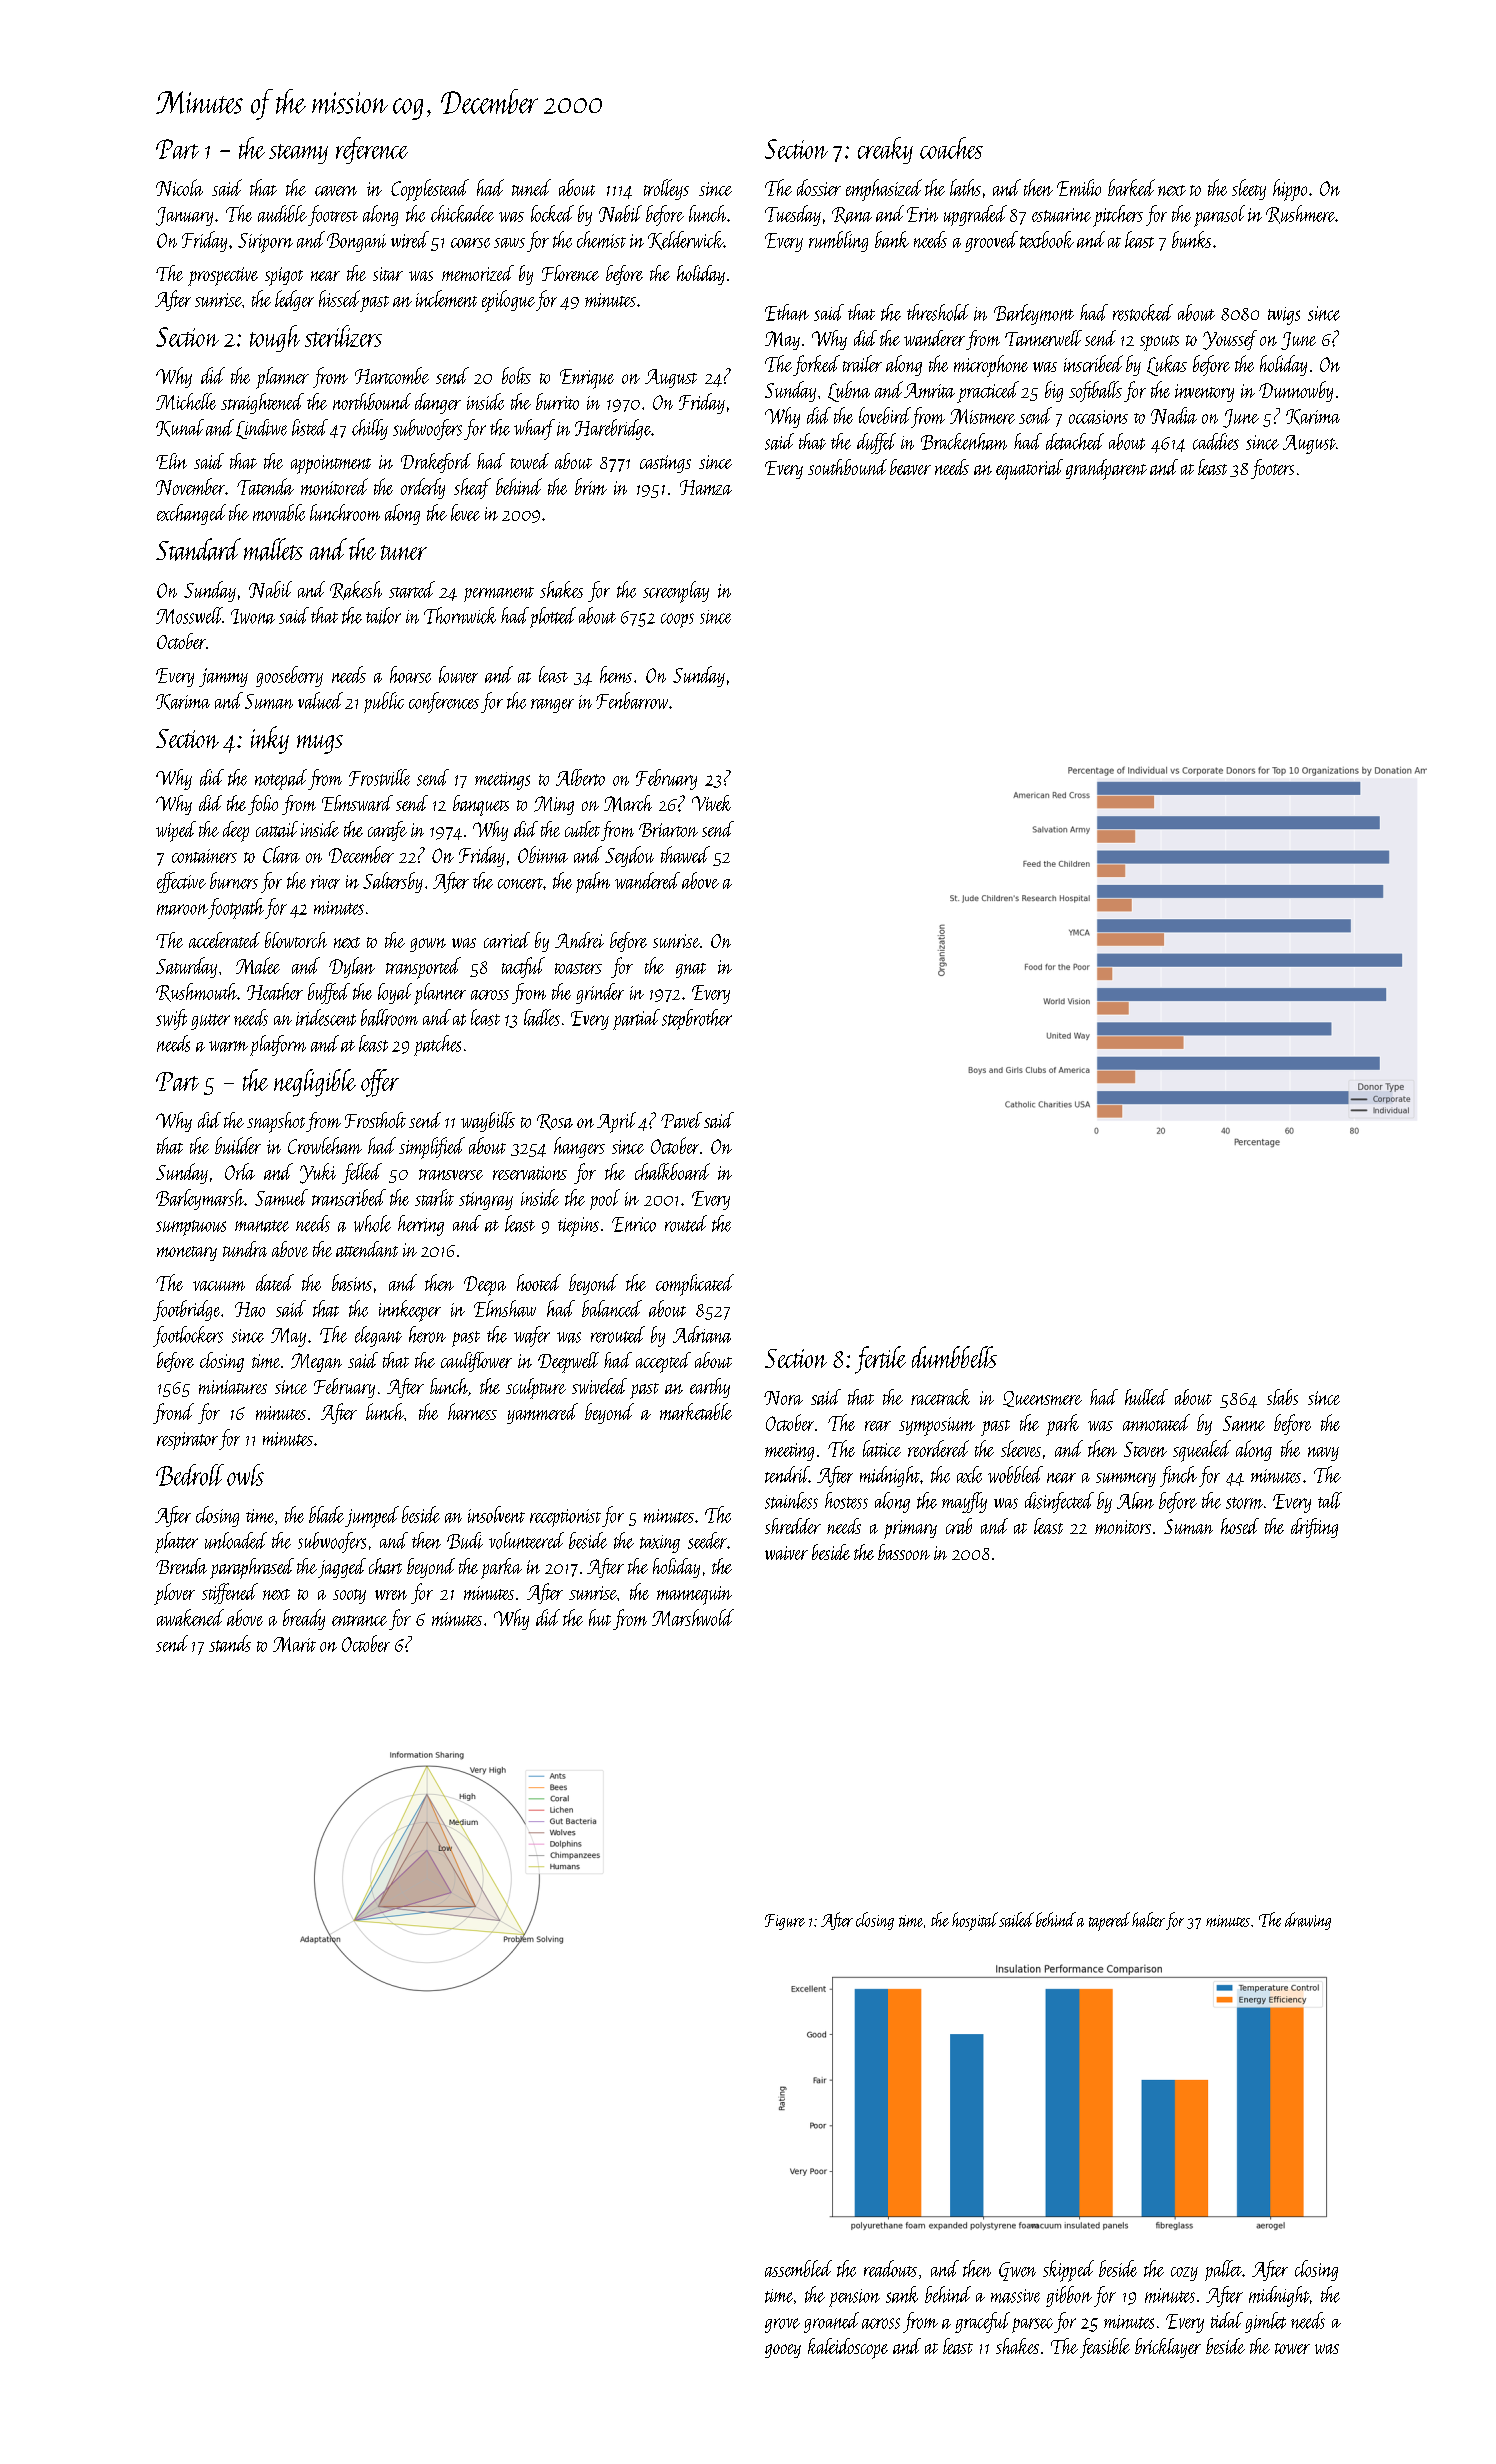 This screenshot has height=2464, width=1496. What do you see at coordinates (793, 1526) in the screenshot?
I see `shredder` at bounding box center [793, 1526].
